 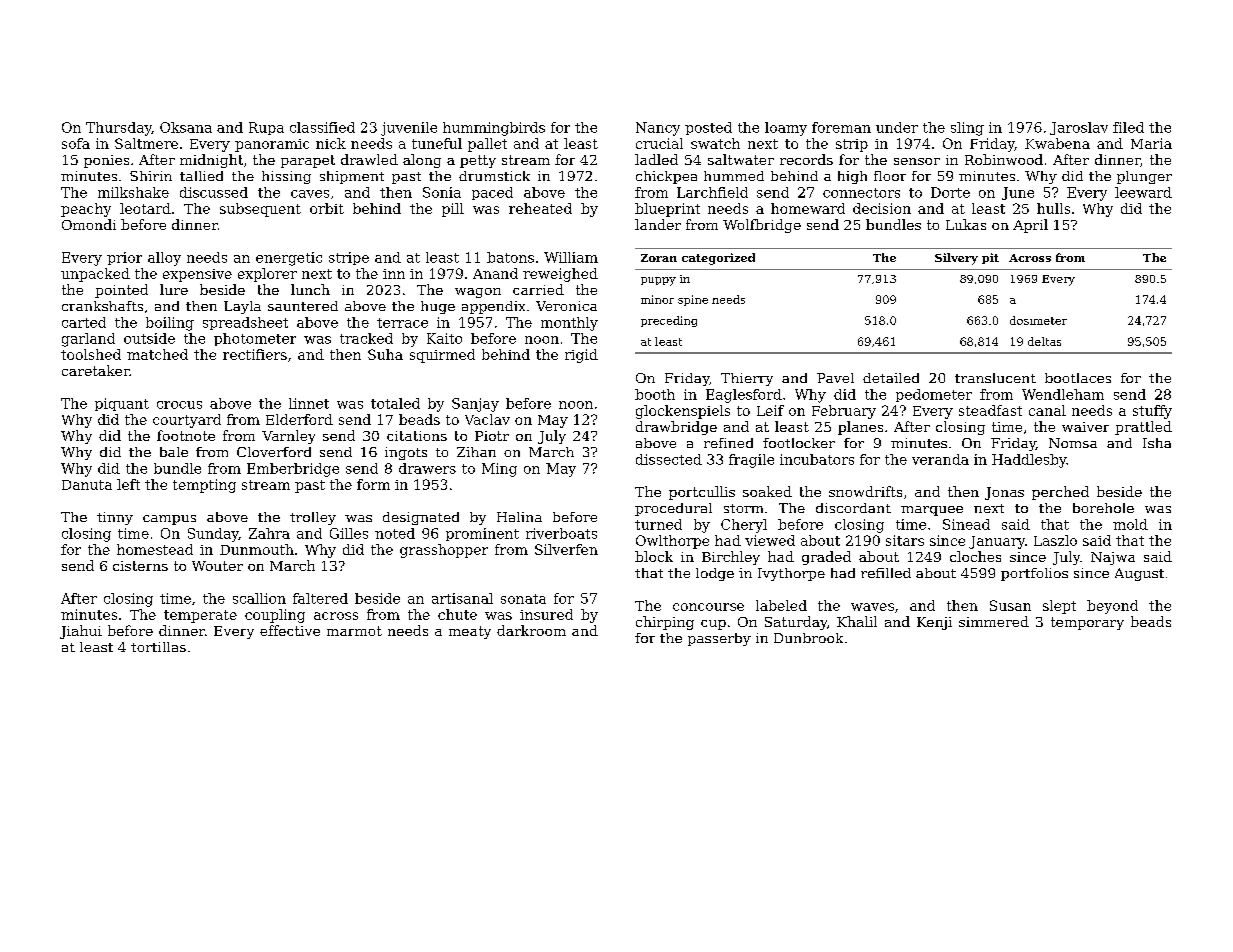 What do you see at coordinates (932, 511) in the screenshot?
I see `marquee` at bounding box center [932, 511].
